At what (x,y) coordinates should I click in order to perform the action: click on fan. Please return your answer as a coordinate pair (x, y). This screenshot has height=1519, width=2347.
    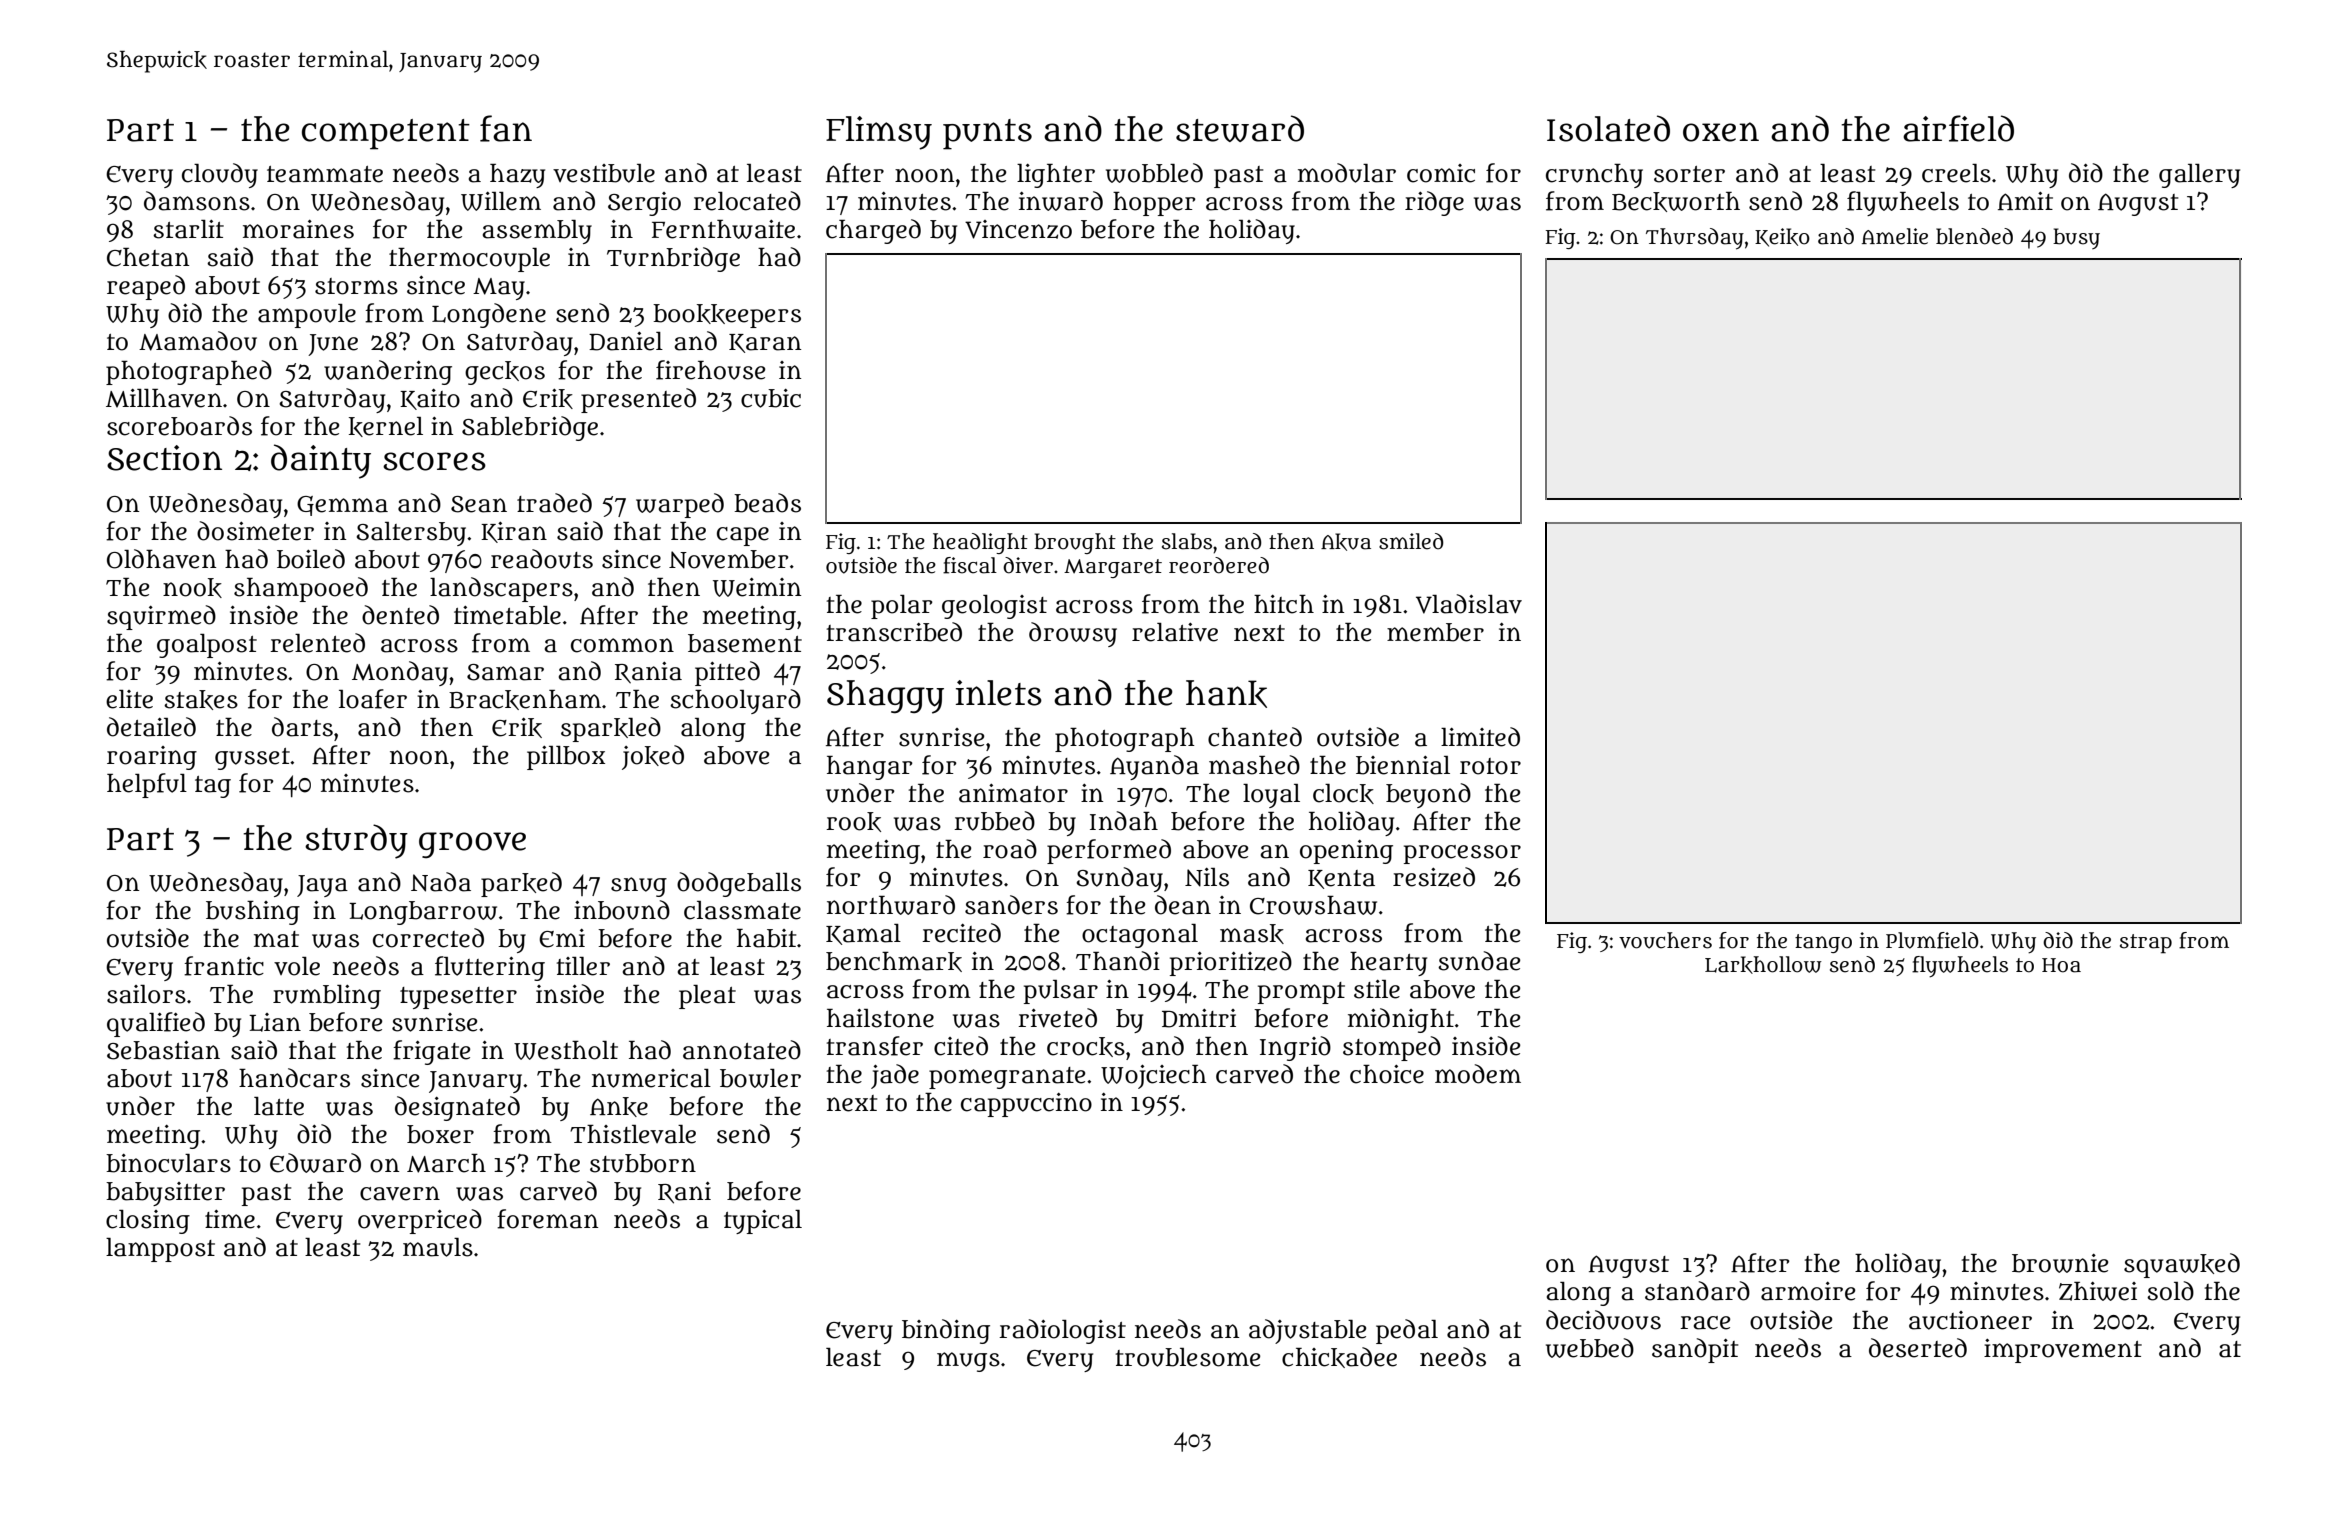
    Looking at the image, I should click on (506, 128).
